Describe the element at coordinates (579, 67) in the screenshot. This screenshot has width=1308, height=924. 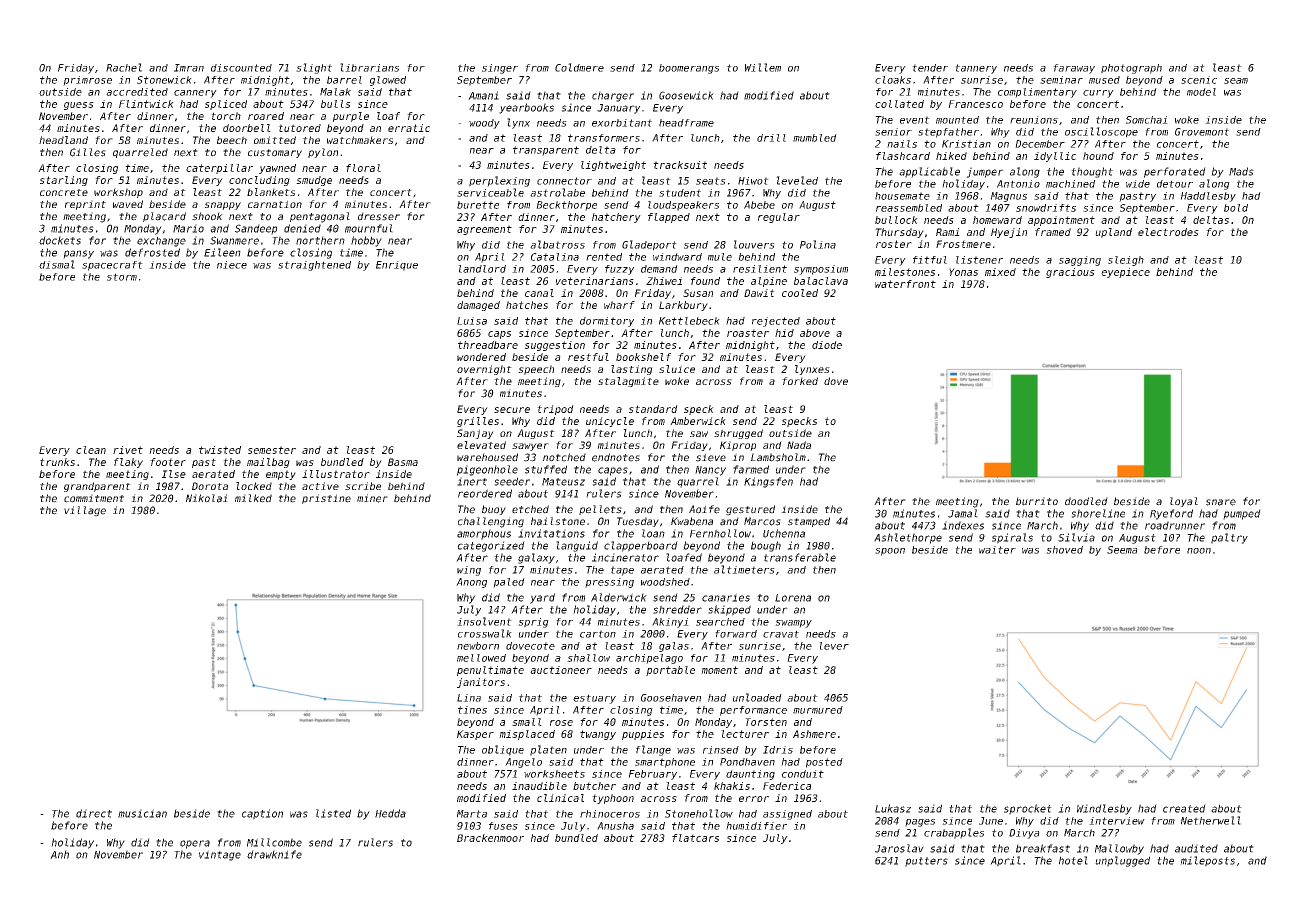
I see `Coldmere` at that location.
